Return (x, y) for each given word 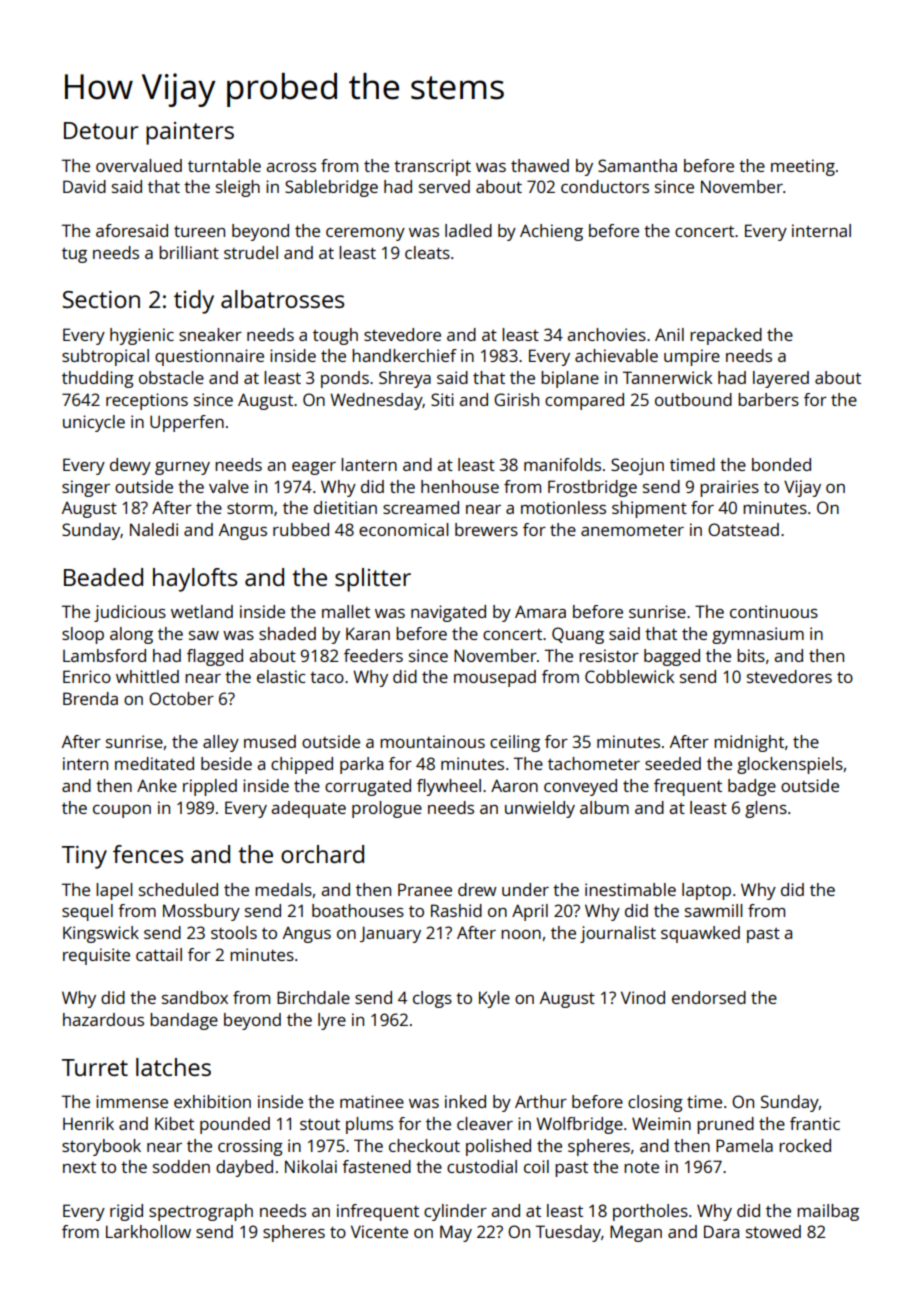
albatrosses (282, 299)
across (291, 167)
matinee (372, 1101)
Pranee (425, 889)
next (79, 1167)
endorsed (709, 997)
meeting (803, 167)
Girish (516, 399)
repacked (726, 336)
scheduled (178, 889)
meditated (154, 763)
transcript (432, 167)
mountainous (432, 741)
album (604, 807)
